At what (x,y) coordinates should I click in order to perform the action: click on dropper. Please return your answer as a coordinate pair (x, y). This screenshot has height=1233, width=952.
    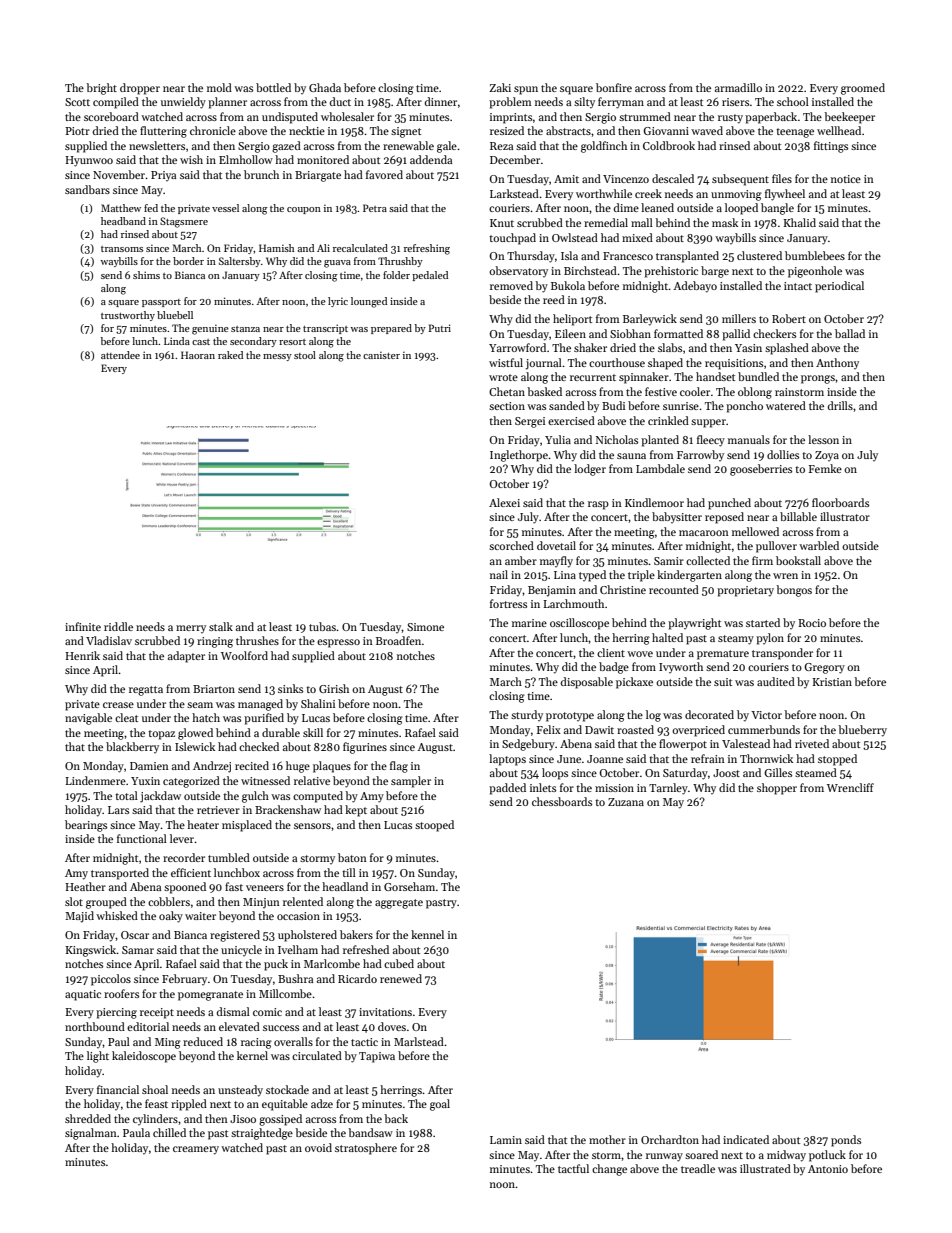
    Looking at the image, I should click on (140, 89).
